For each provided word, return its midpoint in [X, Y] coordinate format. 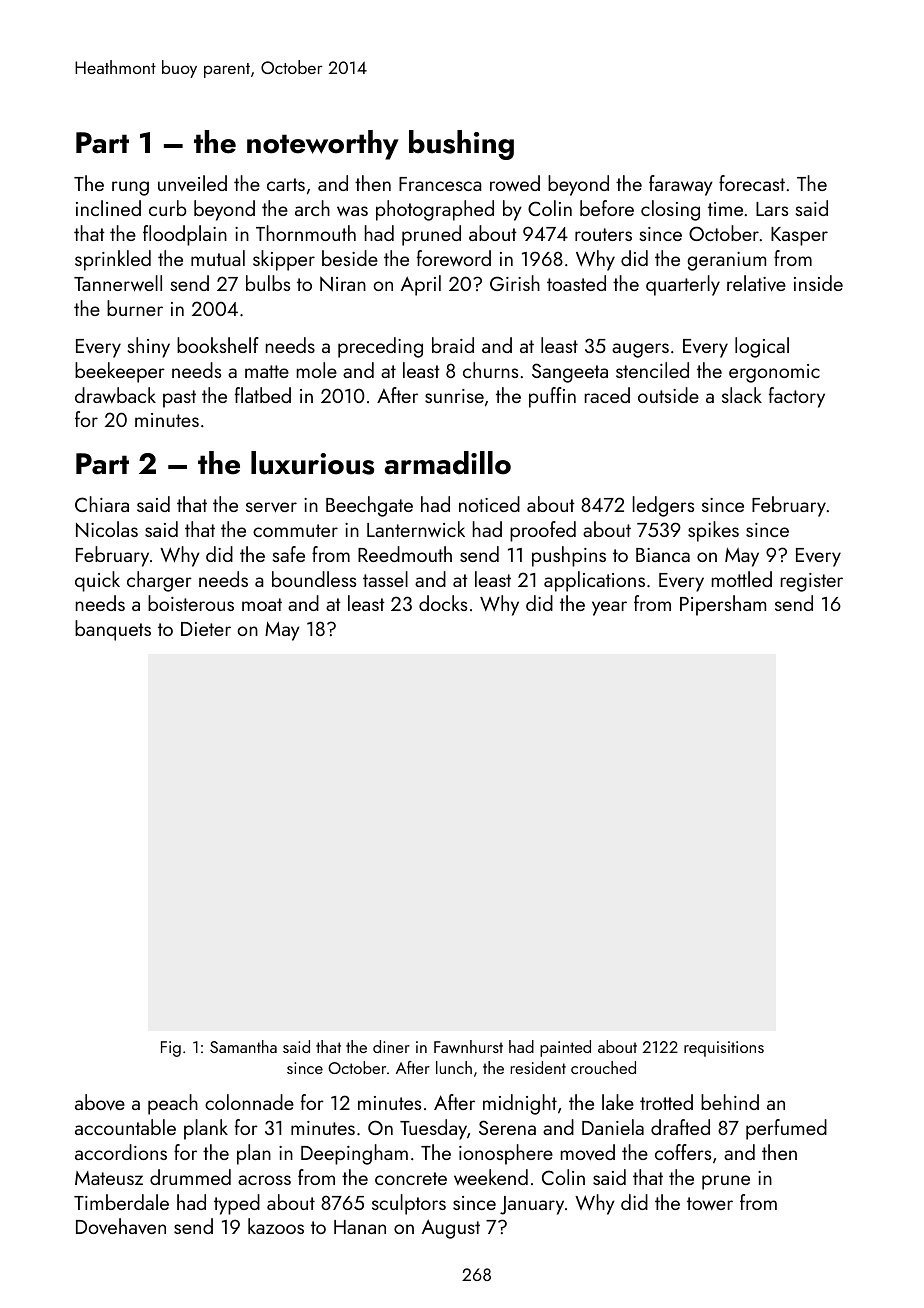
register [812, 582]
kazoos [276, 1226]
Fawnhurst [468, 1046]
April [421, 285]
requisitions [724, 1049]
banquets [113, 630]
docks [443, 603]
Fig [171, 1049]
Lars [772, 209]
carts [286, 184]
